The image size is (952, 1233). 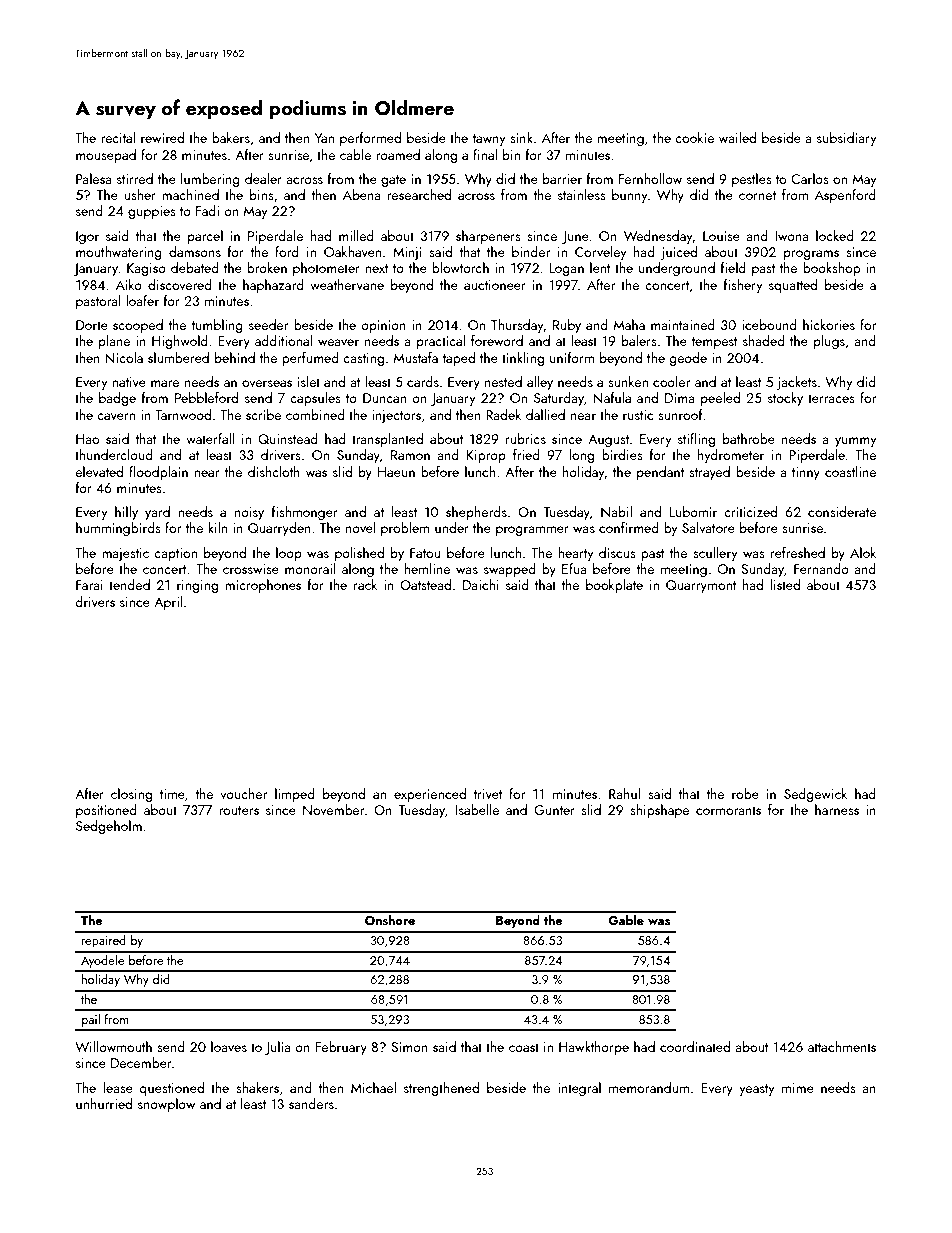 I want to click on photometer, so click(x=326, y=269).
